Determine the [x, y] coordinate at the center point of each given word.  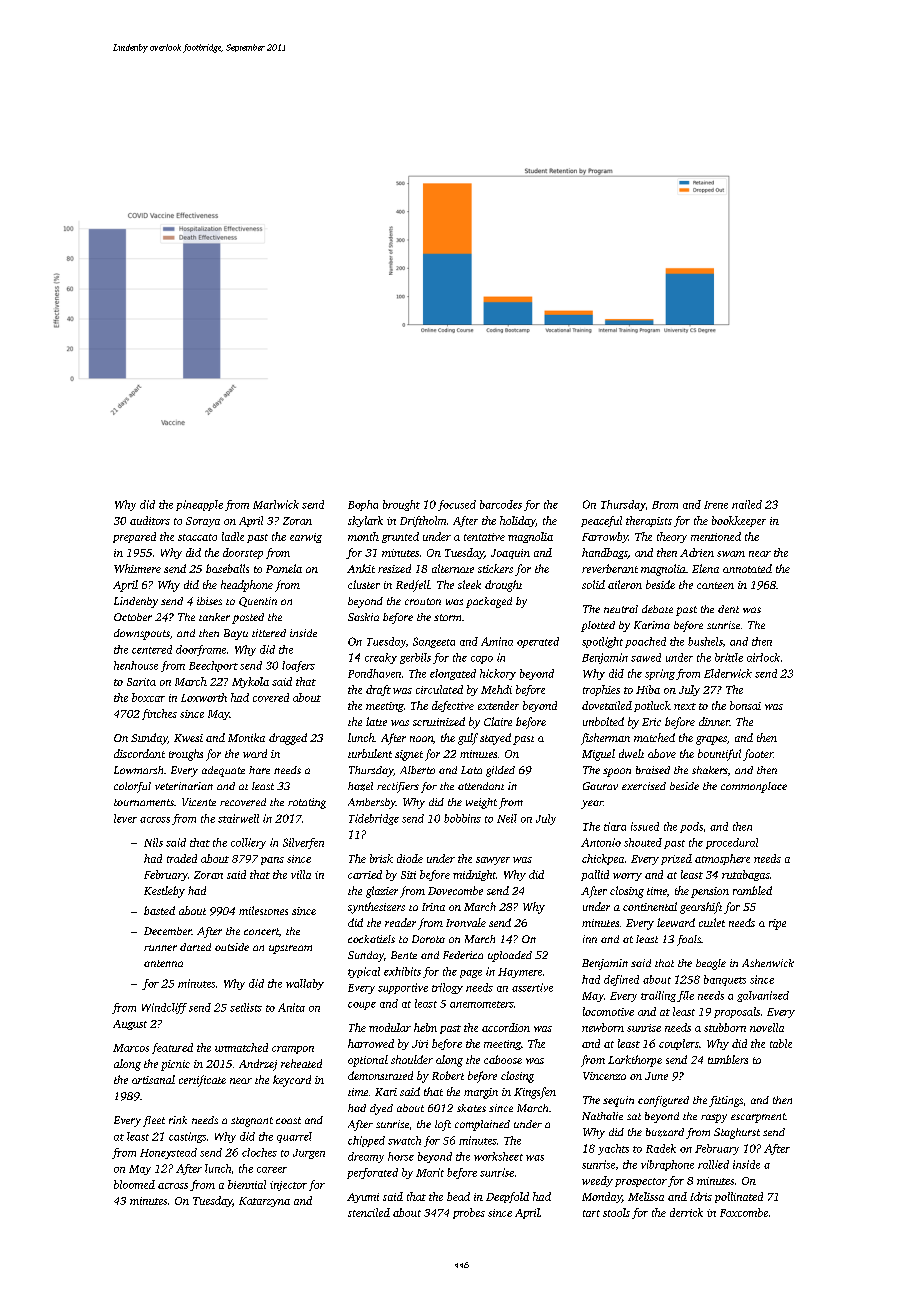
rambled [752, 890]
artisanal [153, 1079]
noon [421, 739]
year [592, 804]
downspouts [142, 634]
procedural [732, 843]
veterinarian [184, 786]
